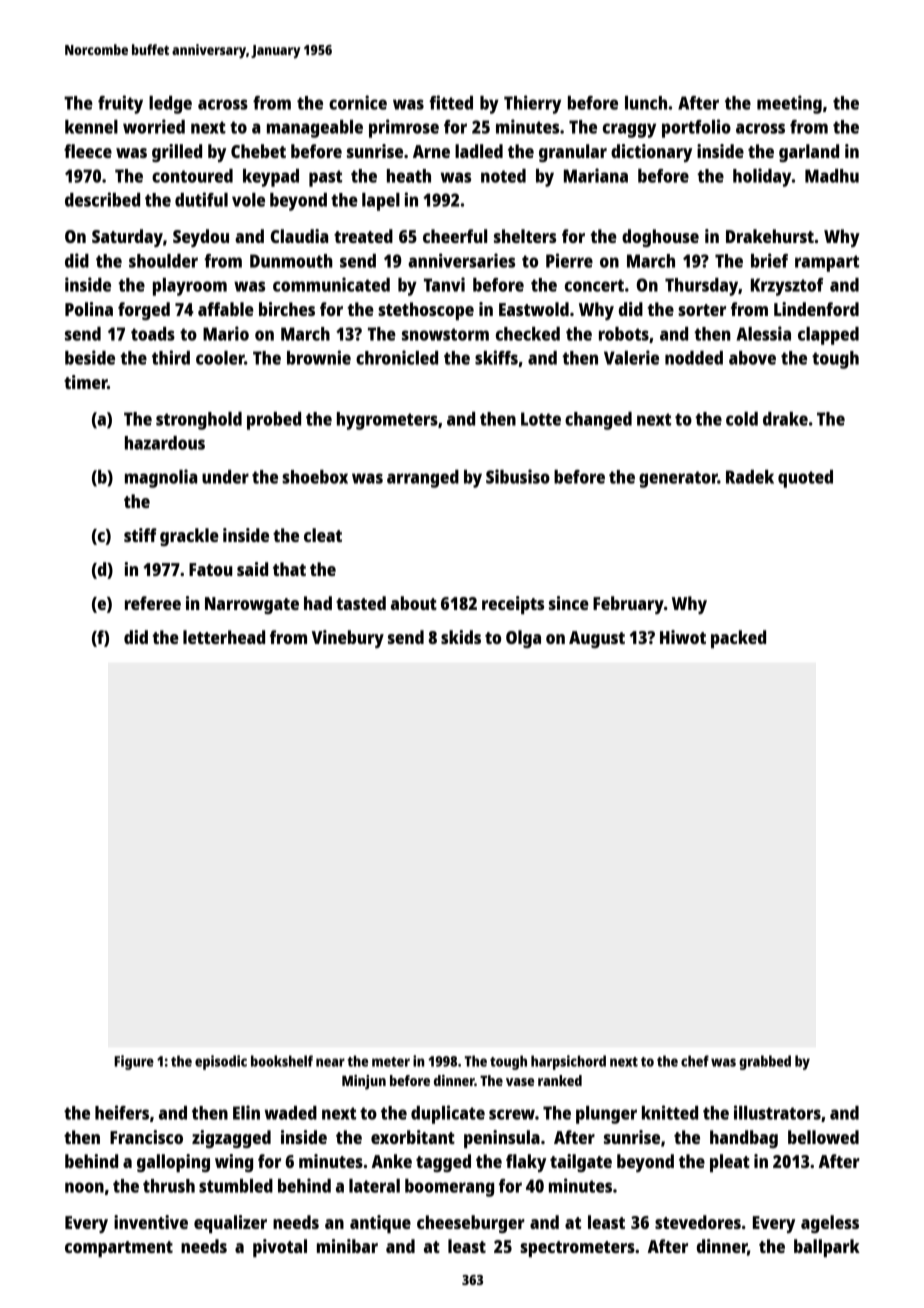 The image size is (924, 1308). What do you see at coordinates (280, 1248) in the document?
I see `pivotal` at bounding box center [280, 1248].
